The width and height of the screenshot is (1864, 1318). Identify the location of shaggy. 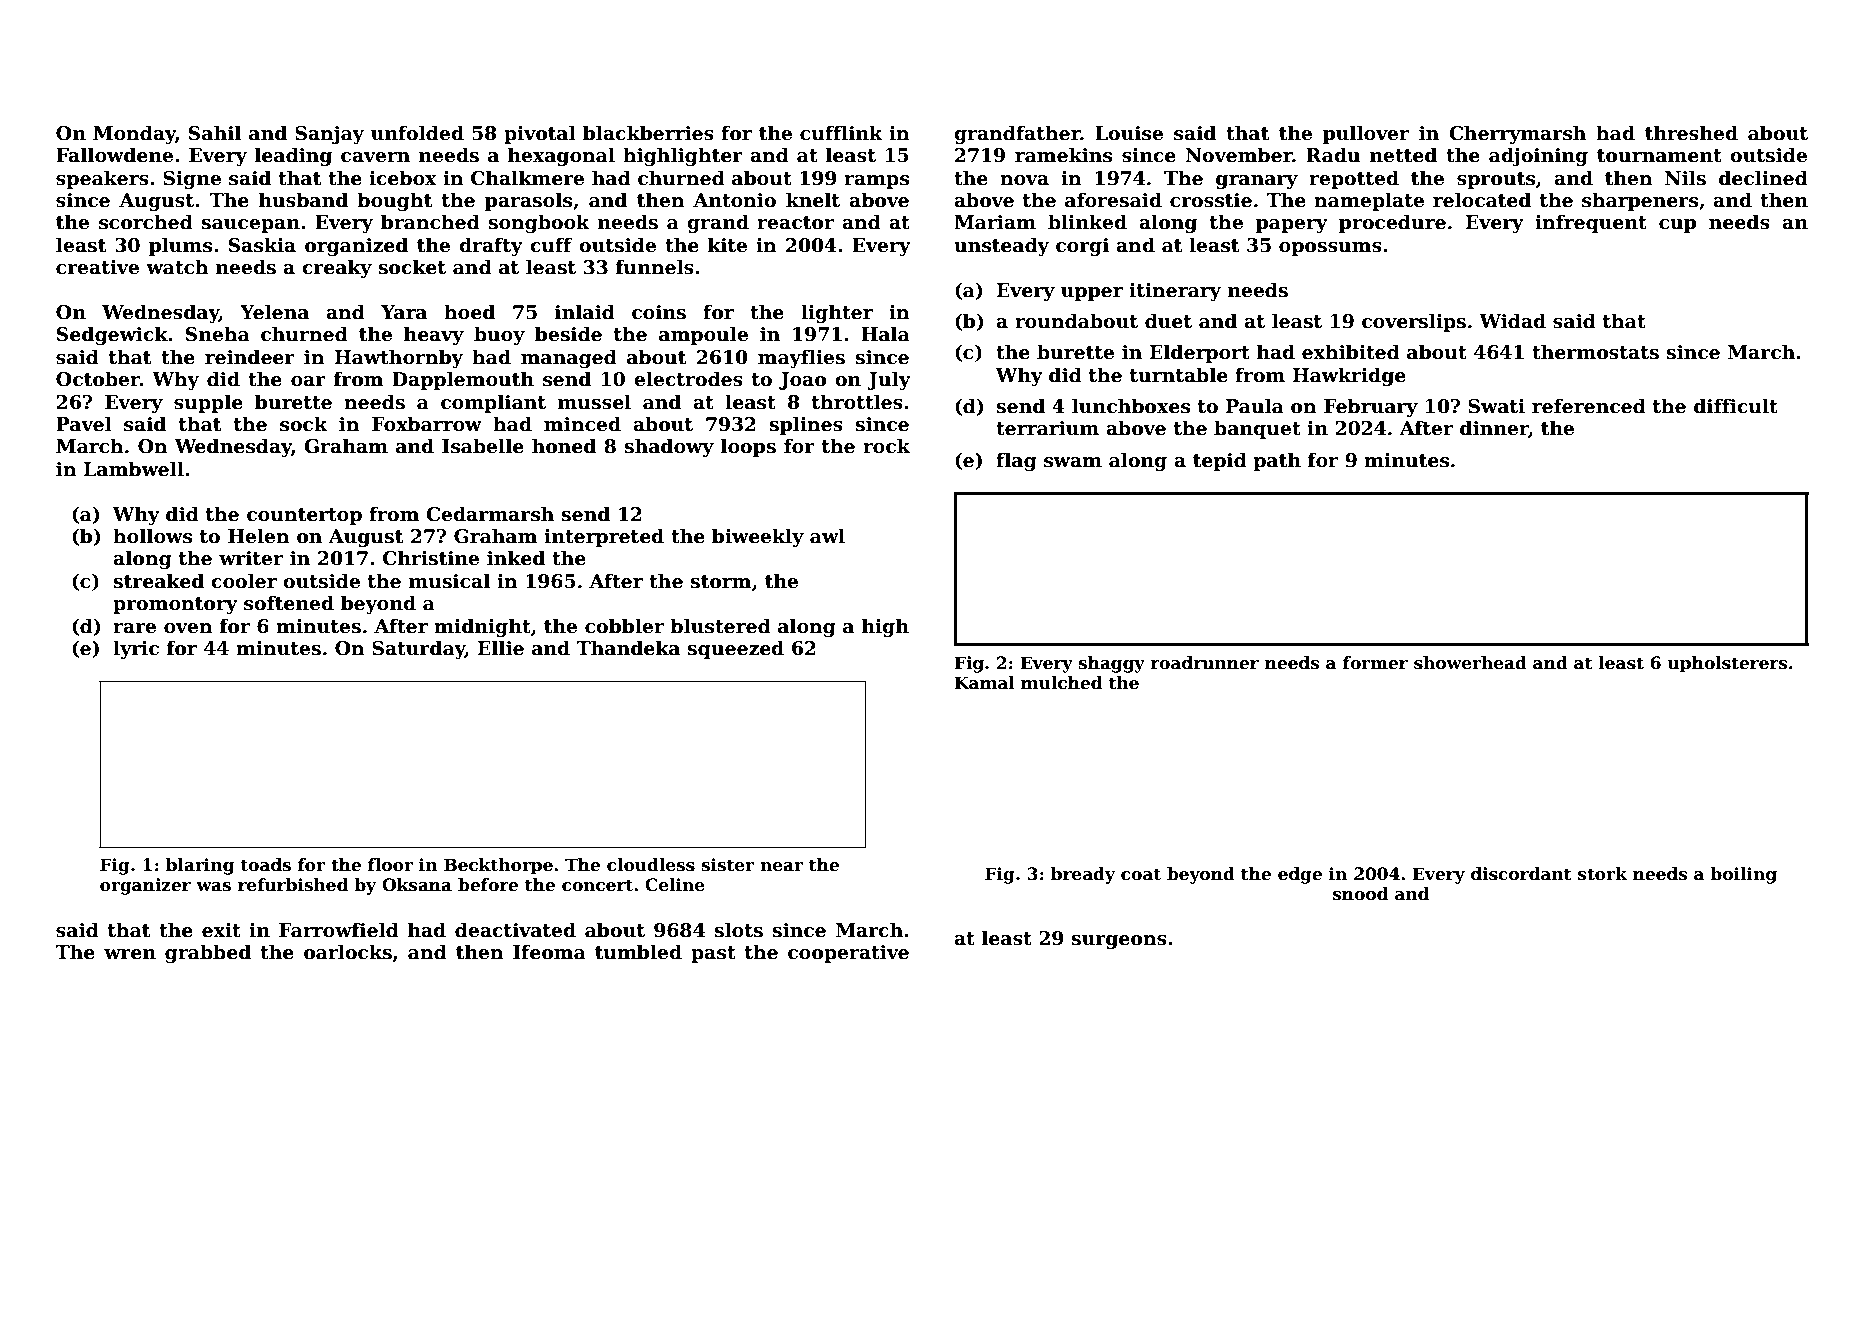
(1111, 664).
